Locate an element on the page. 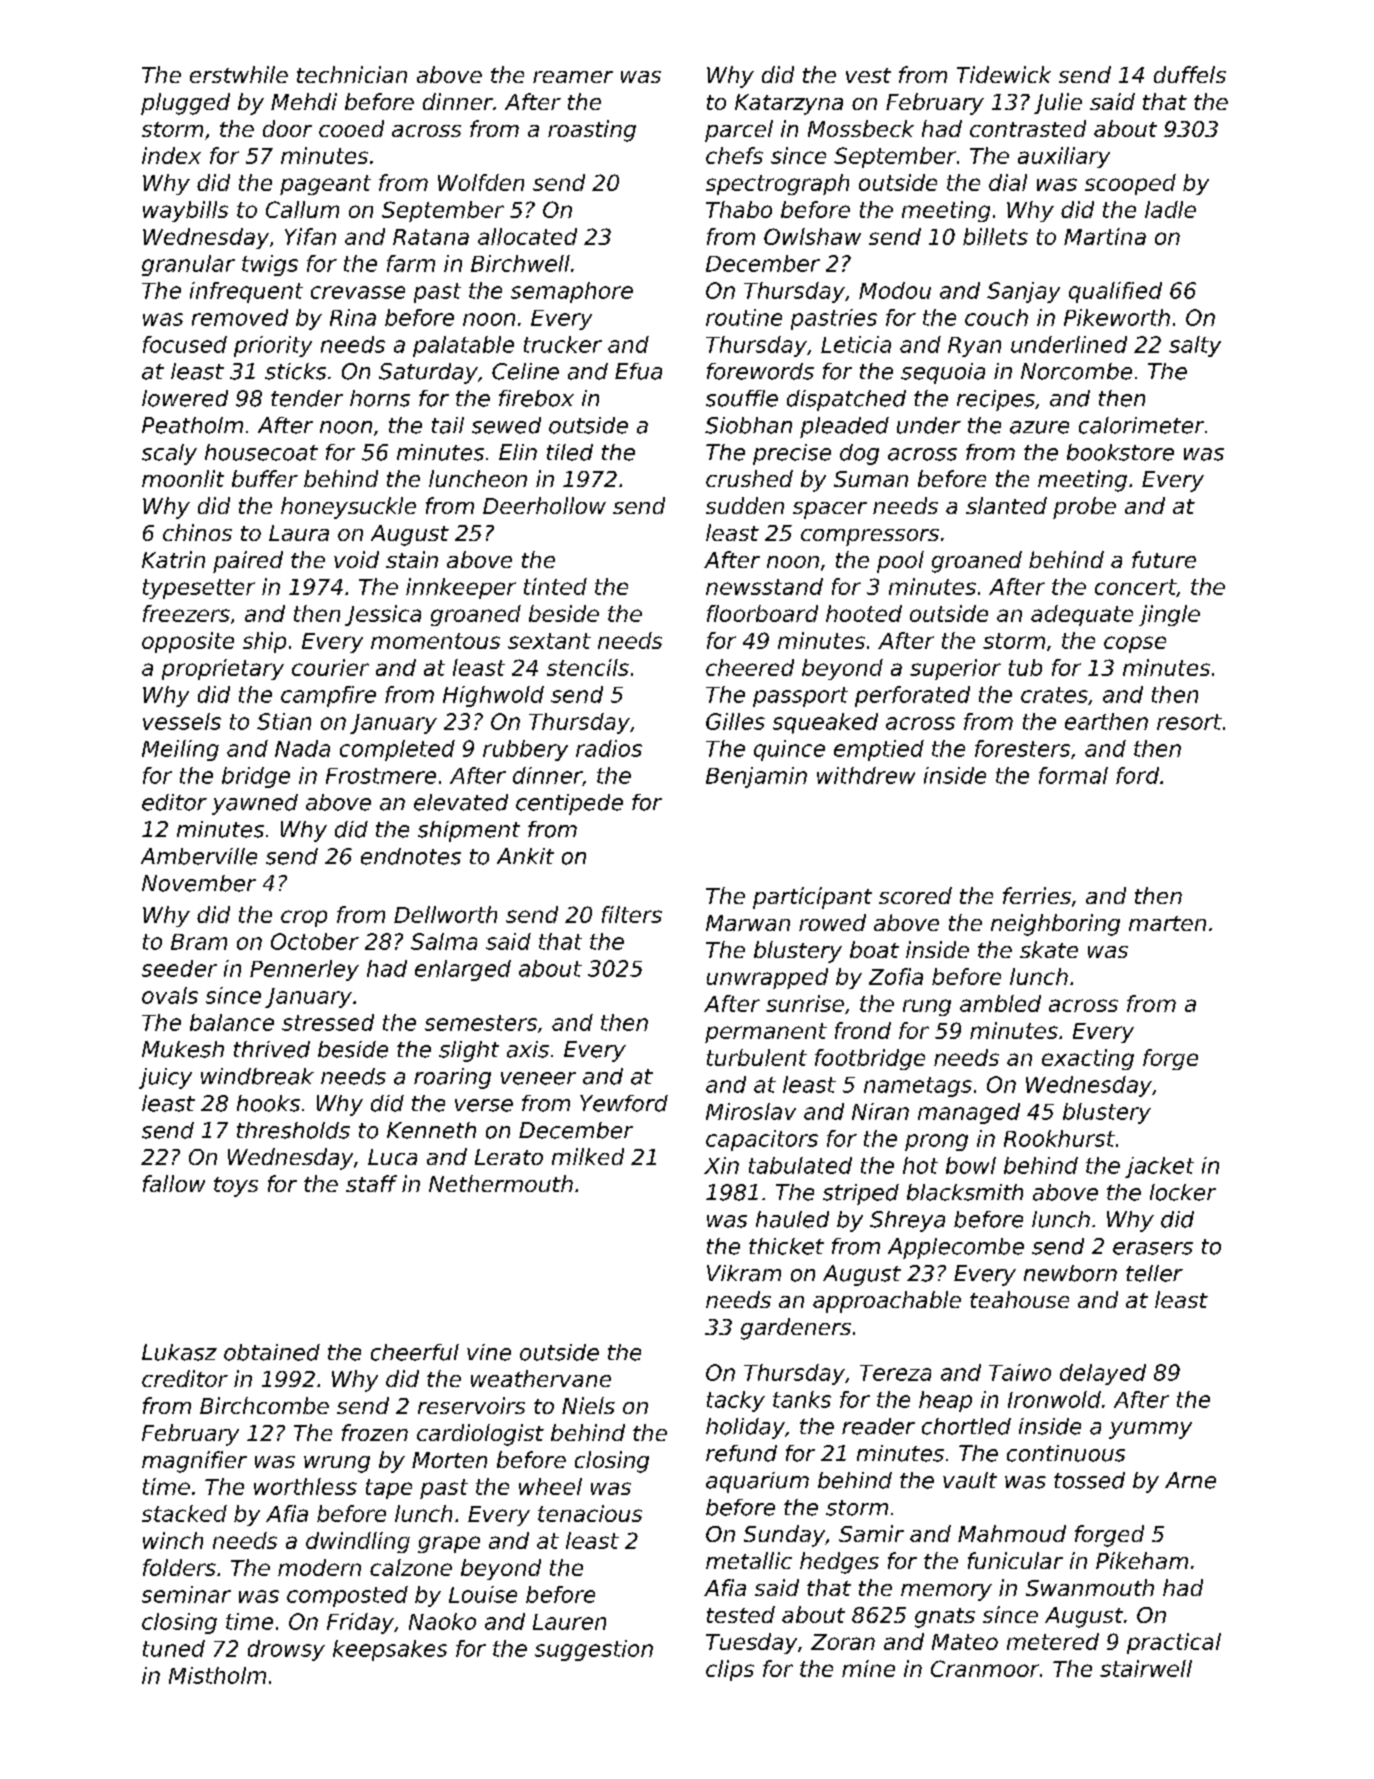 The height and width of the page is (1779, 1374). rowed is located at coordinates (832, 922).
